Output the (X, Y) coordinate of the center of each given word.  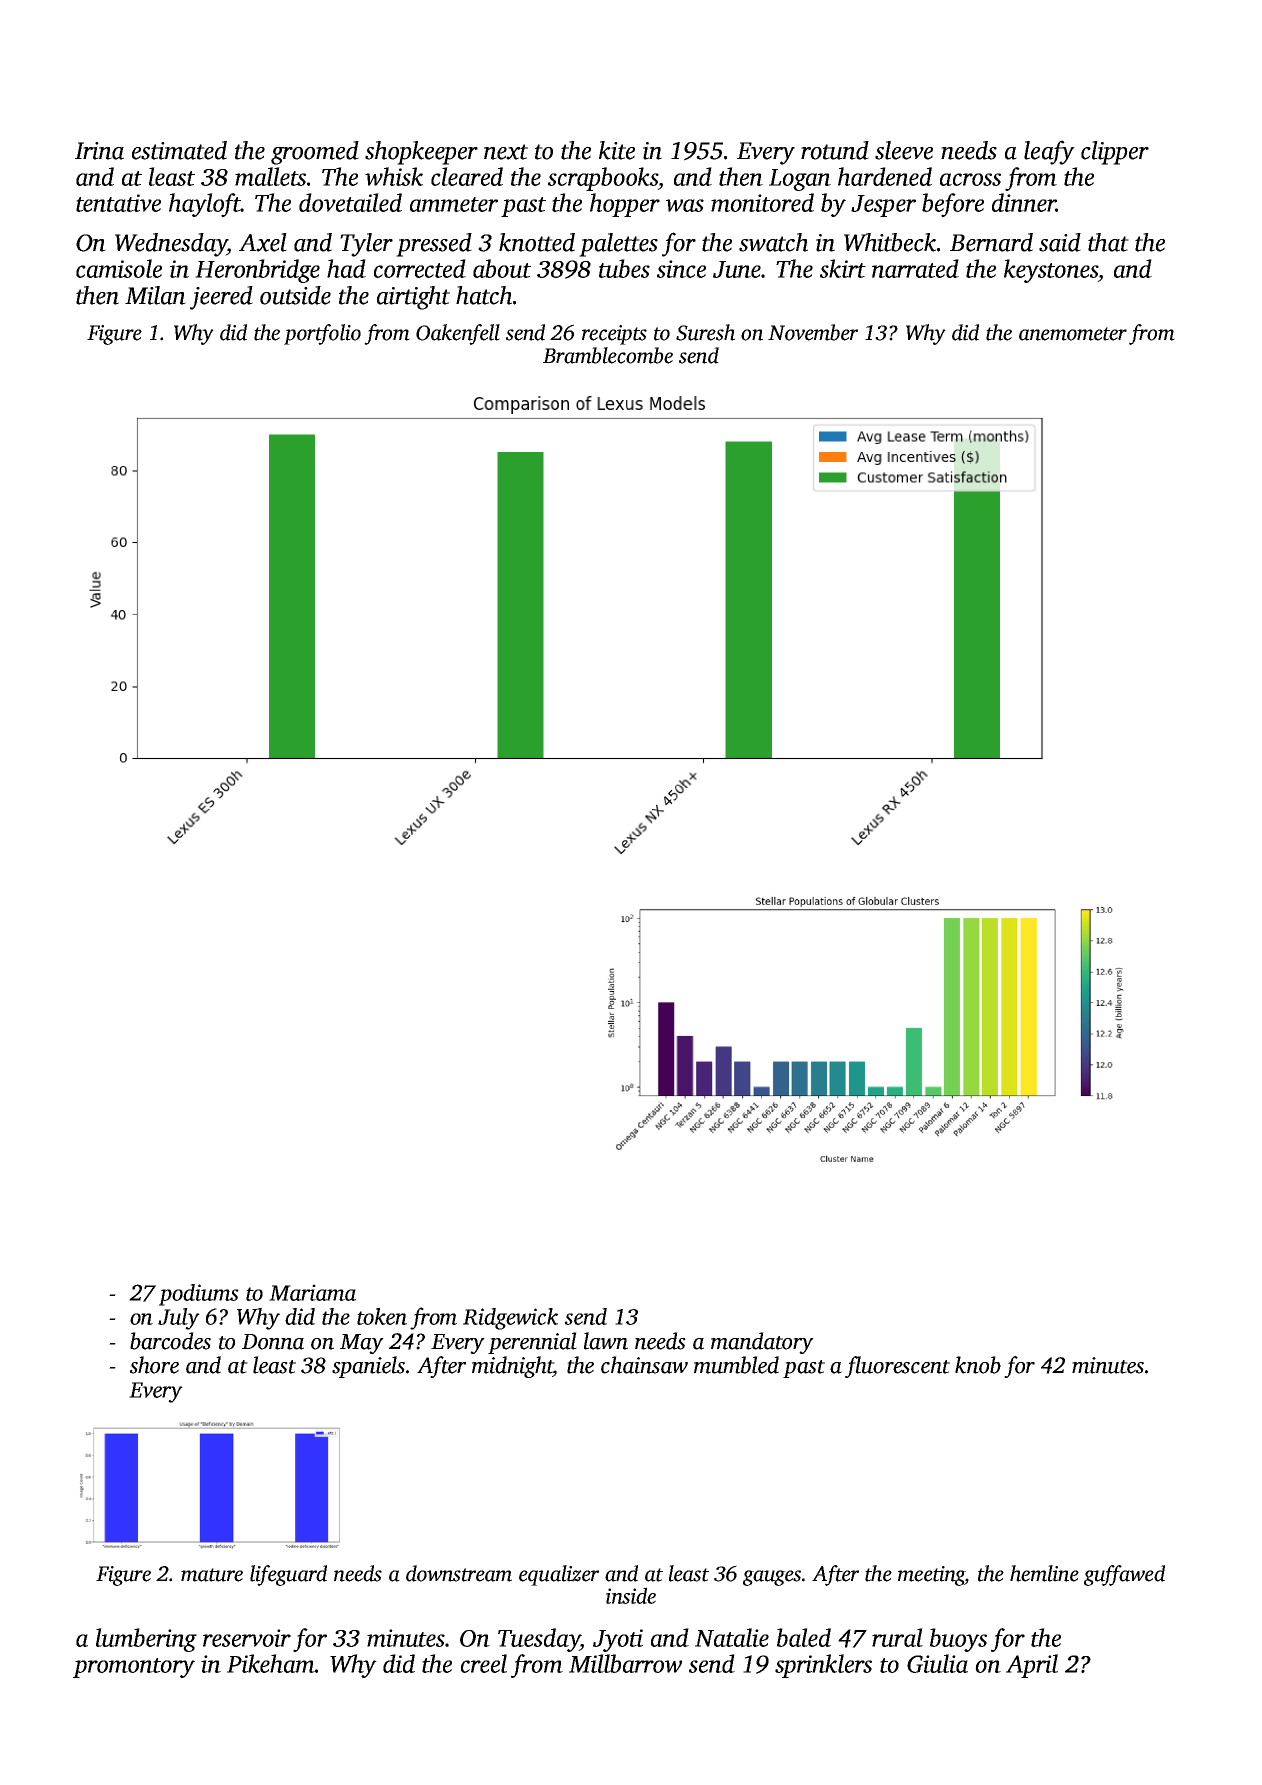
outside (295, 295)
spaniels (368, 1367)
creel (484, 1663)
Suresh (705, 332)
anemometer (1073, 334)
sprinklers (823, 1666)
